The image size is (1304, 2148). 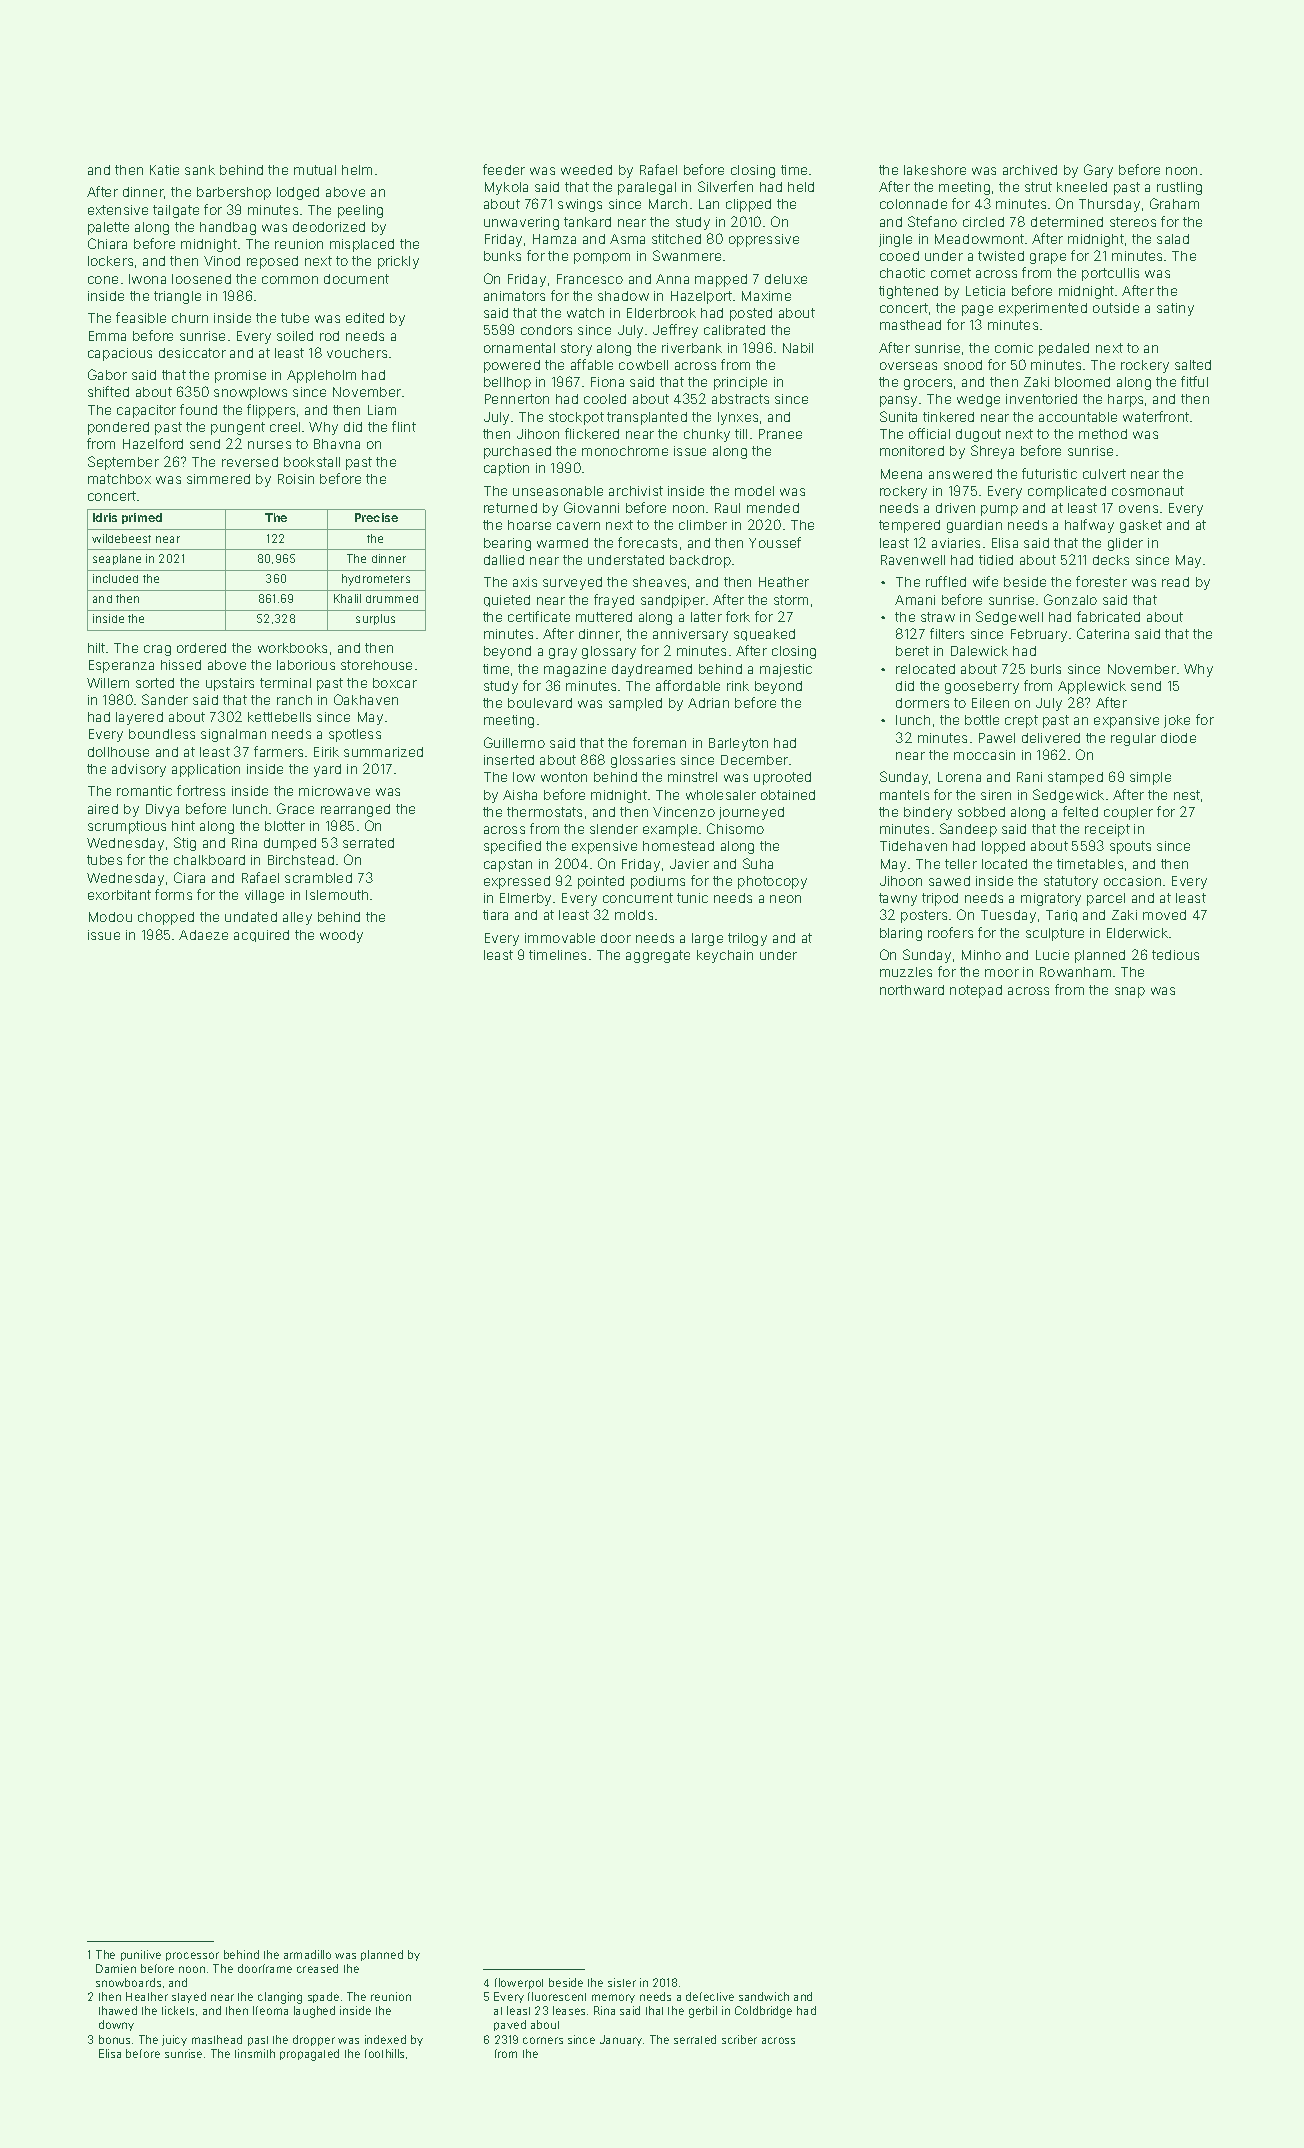 I want to click on flowerpot, so click(x=519, y=1983).
